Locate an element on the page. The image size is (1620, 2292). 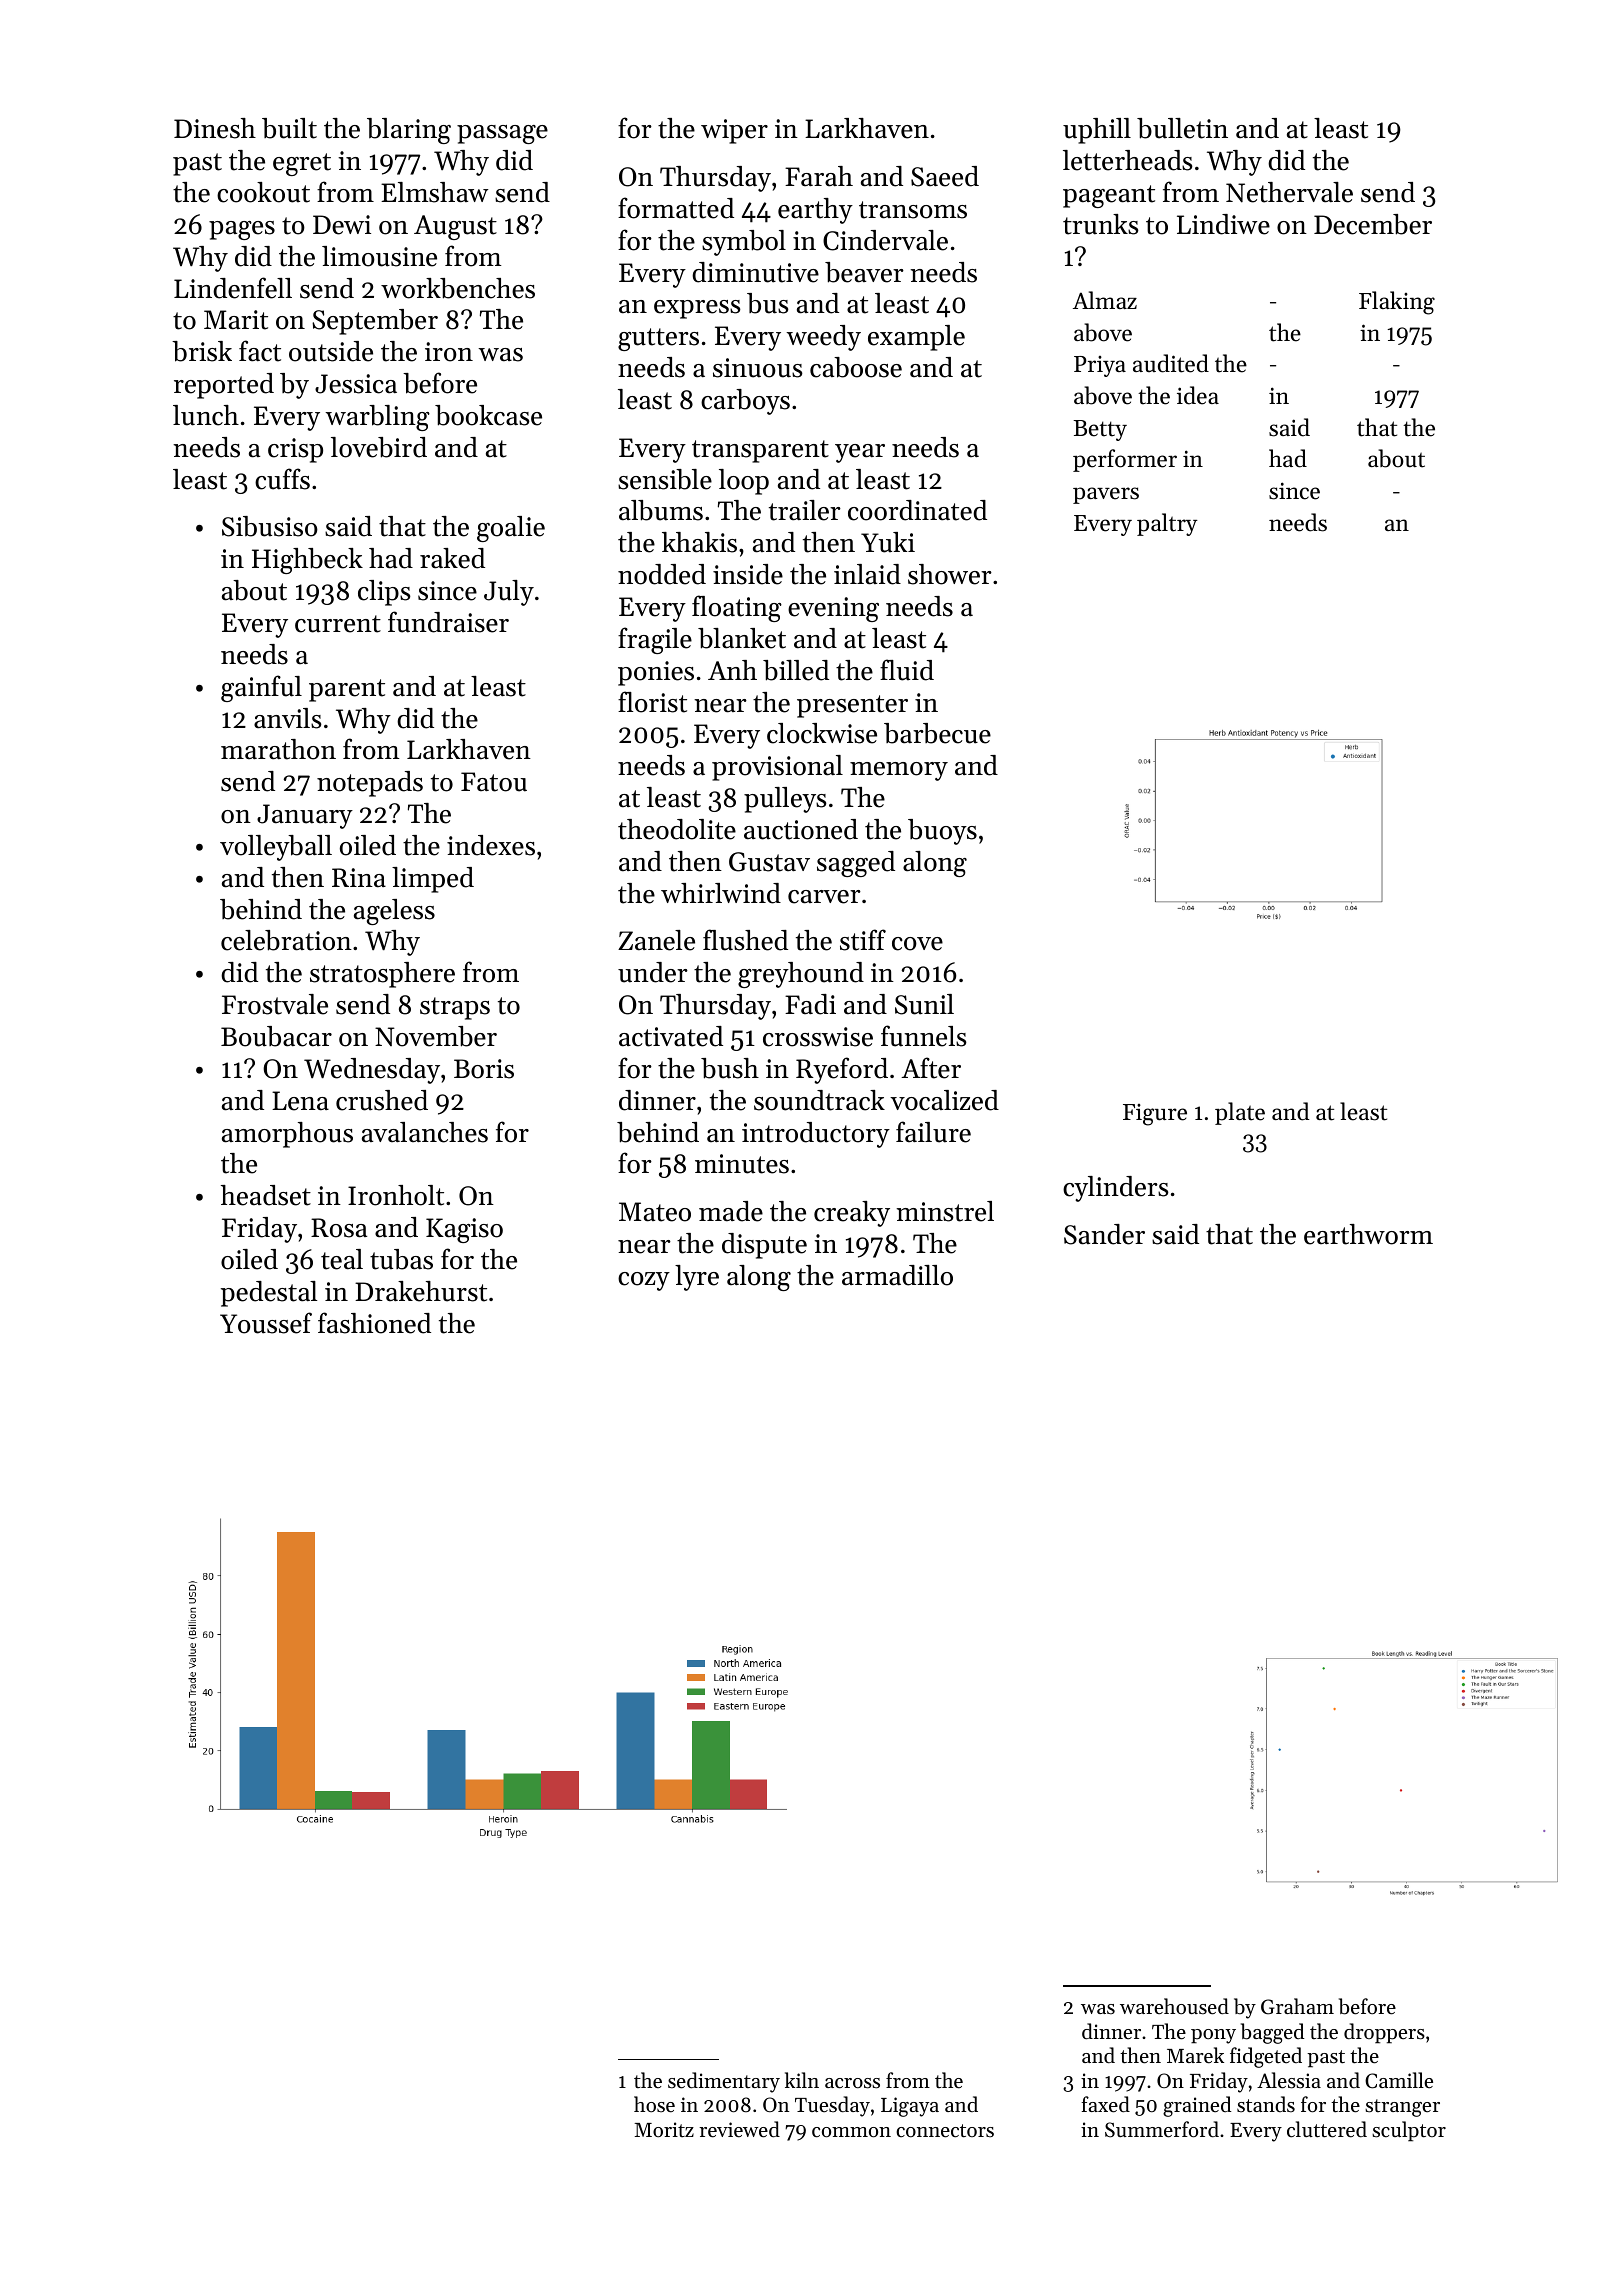
Youssef is located at coordinates (266, 1323).
